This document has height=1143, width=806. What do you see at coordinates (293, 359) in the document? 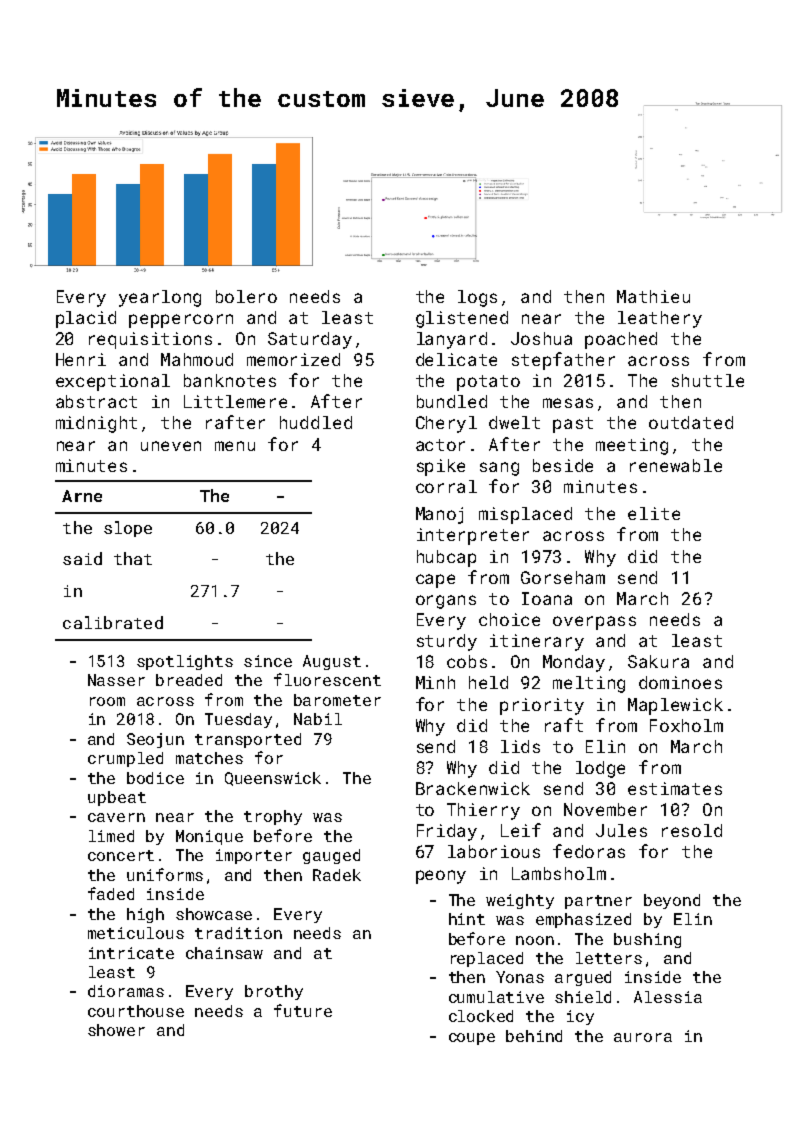
I see `memorized` at bounding box center [293, 359].
